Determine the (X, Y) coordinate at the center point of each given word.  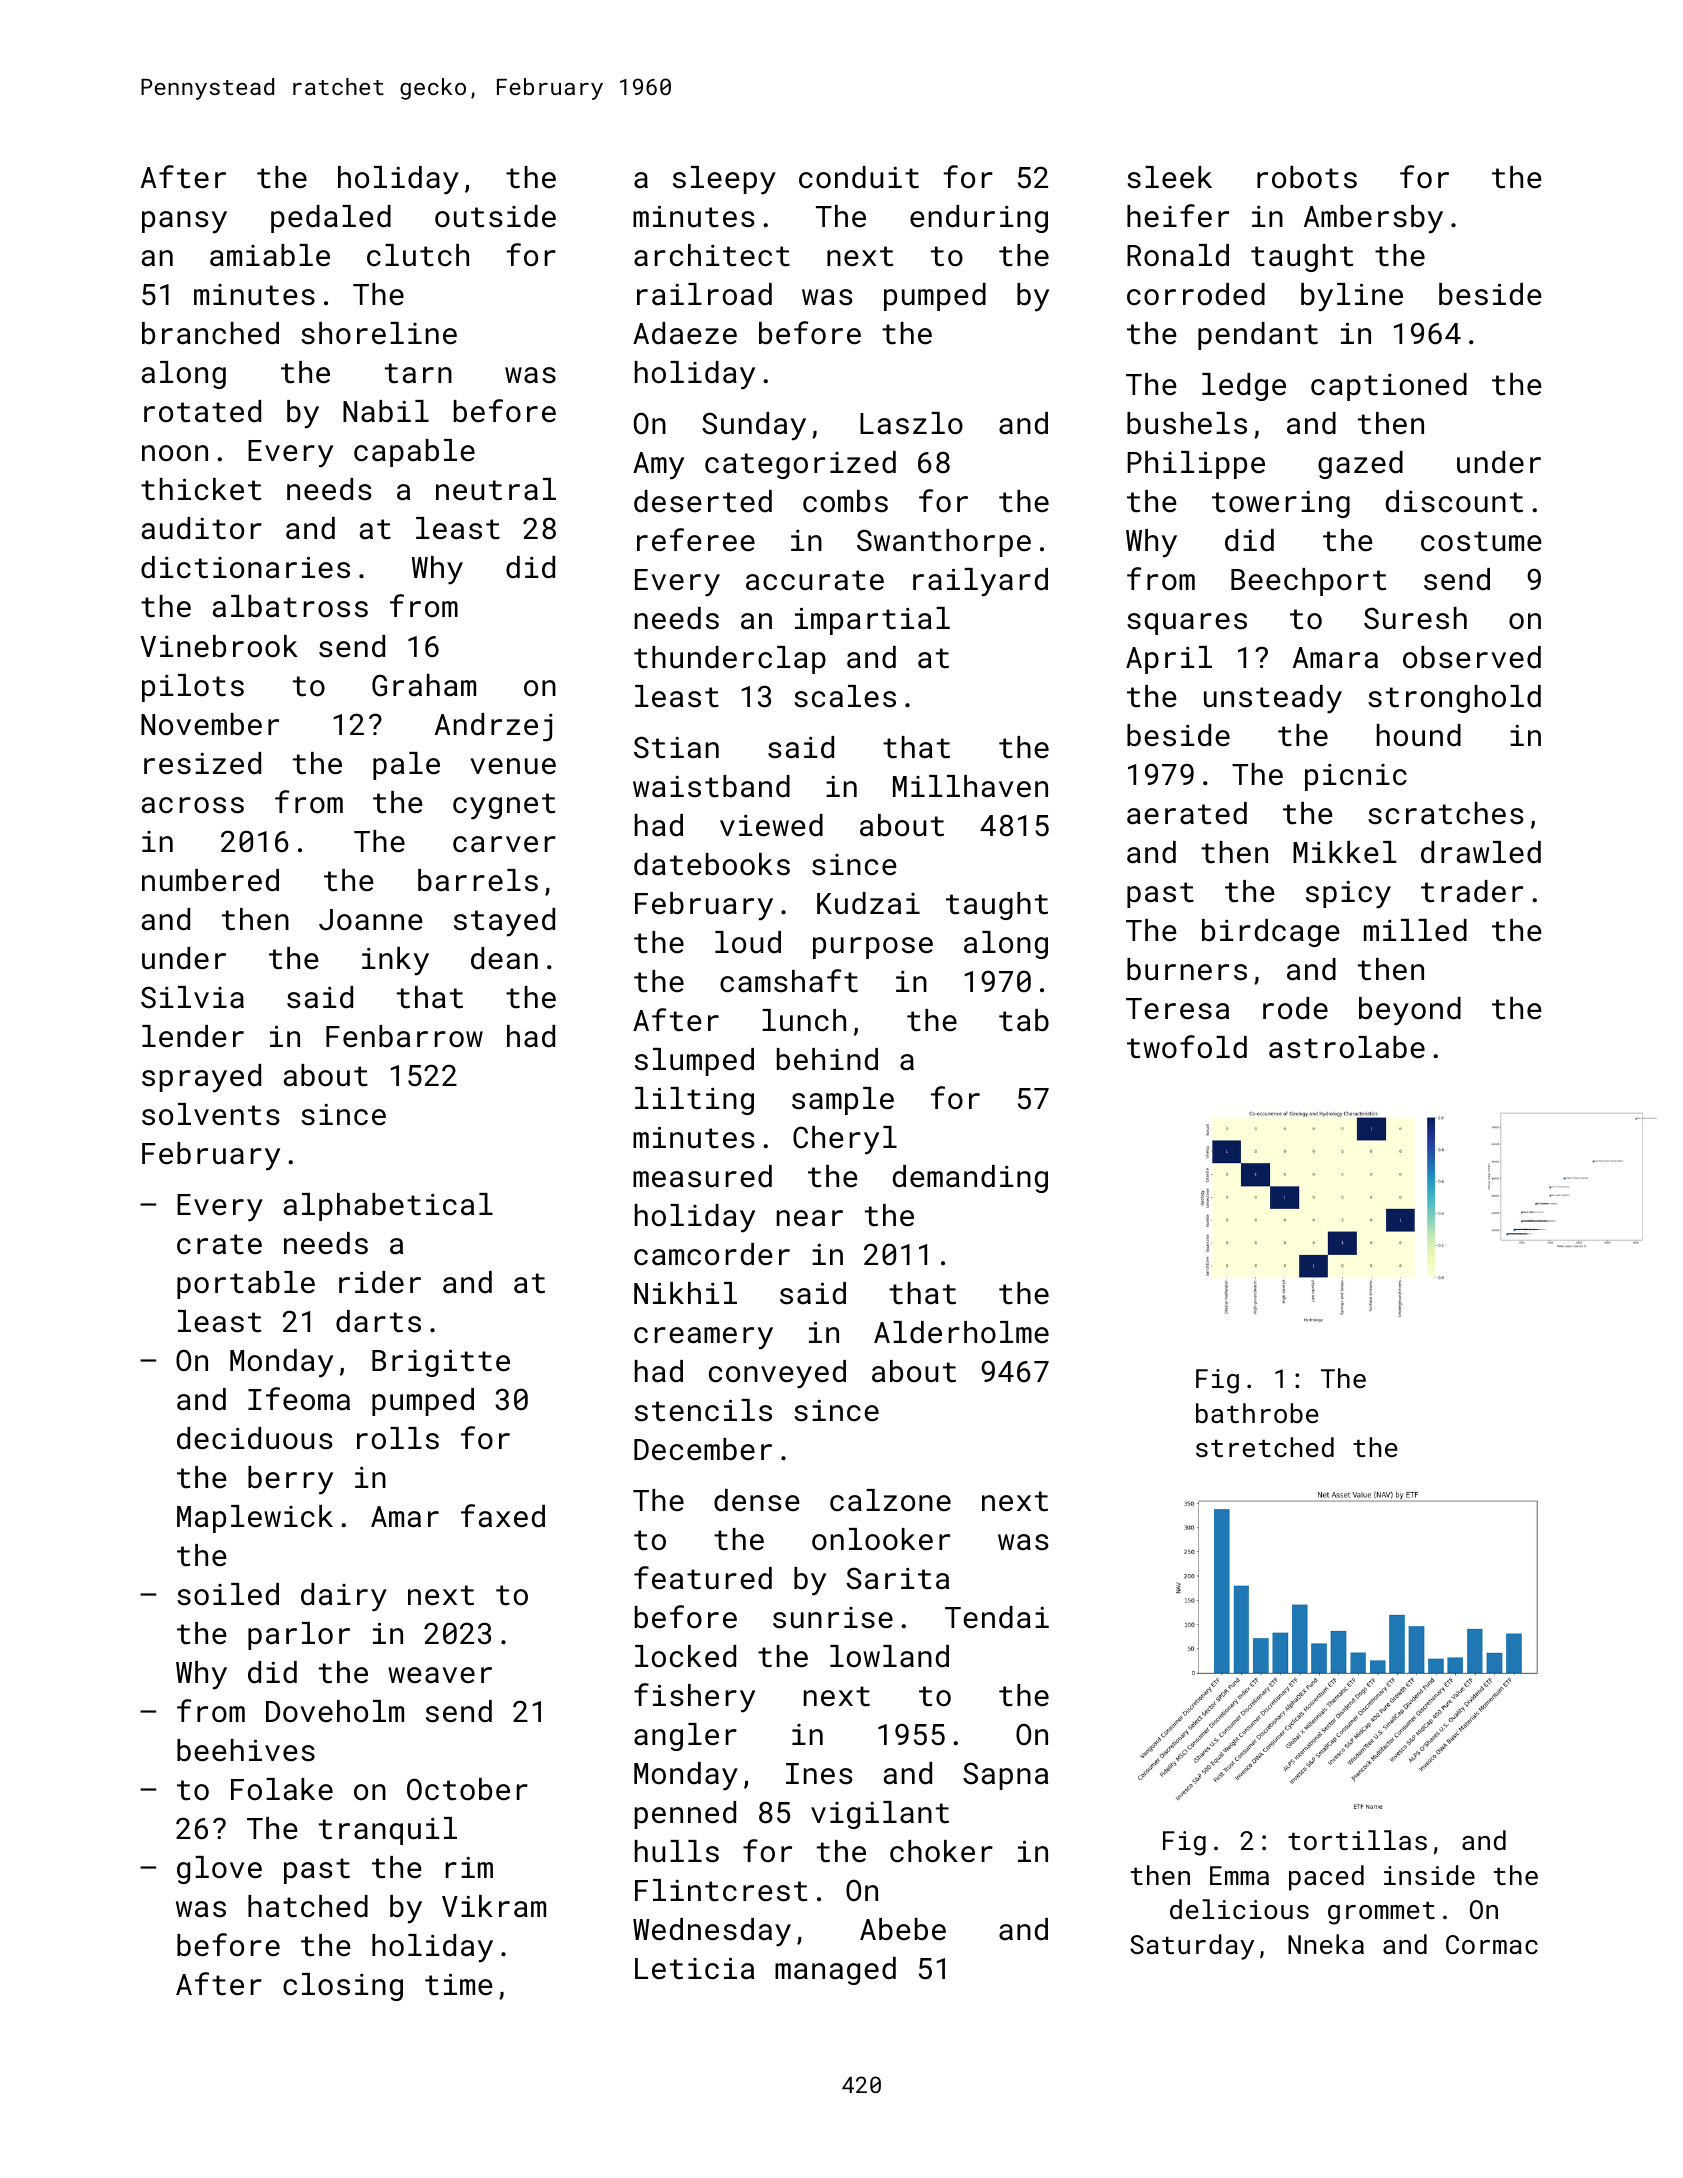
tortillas (1357, 1840)
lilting (694, 1101)
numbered (210, 880)
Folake (282, 1789)
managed (835, 1971)
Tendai (997, 1617)
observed (1472, 657)
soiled (228, 1594)
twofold (1187, 1047)
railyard (980, 582)
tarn (418, 373)
